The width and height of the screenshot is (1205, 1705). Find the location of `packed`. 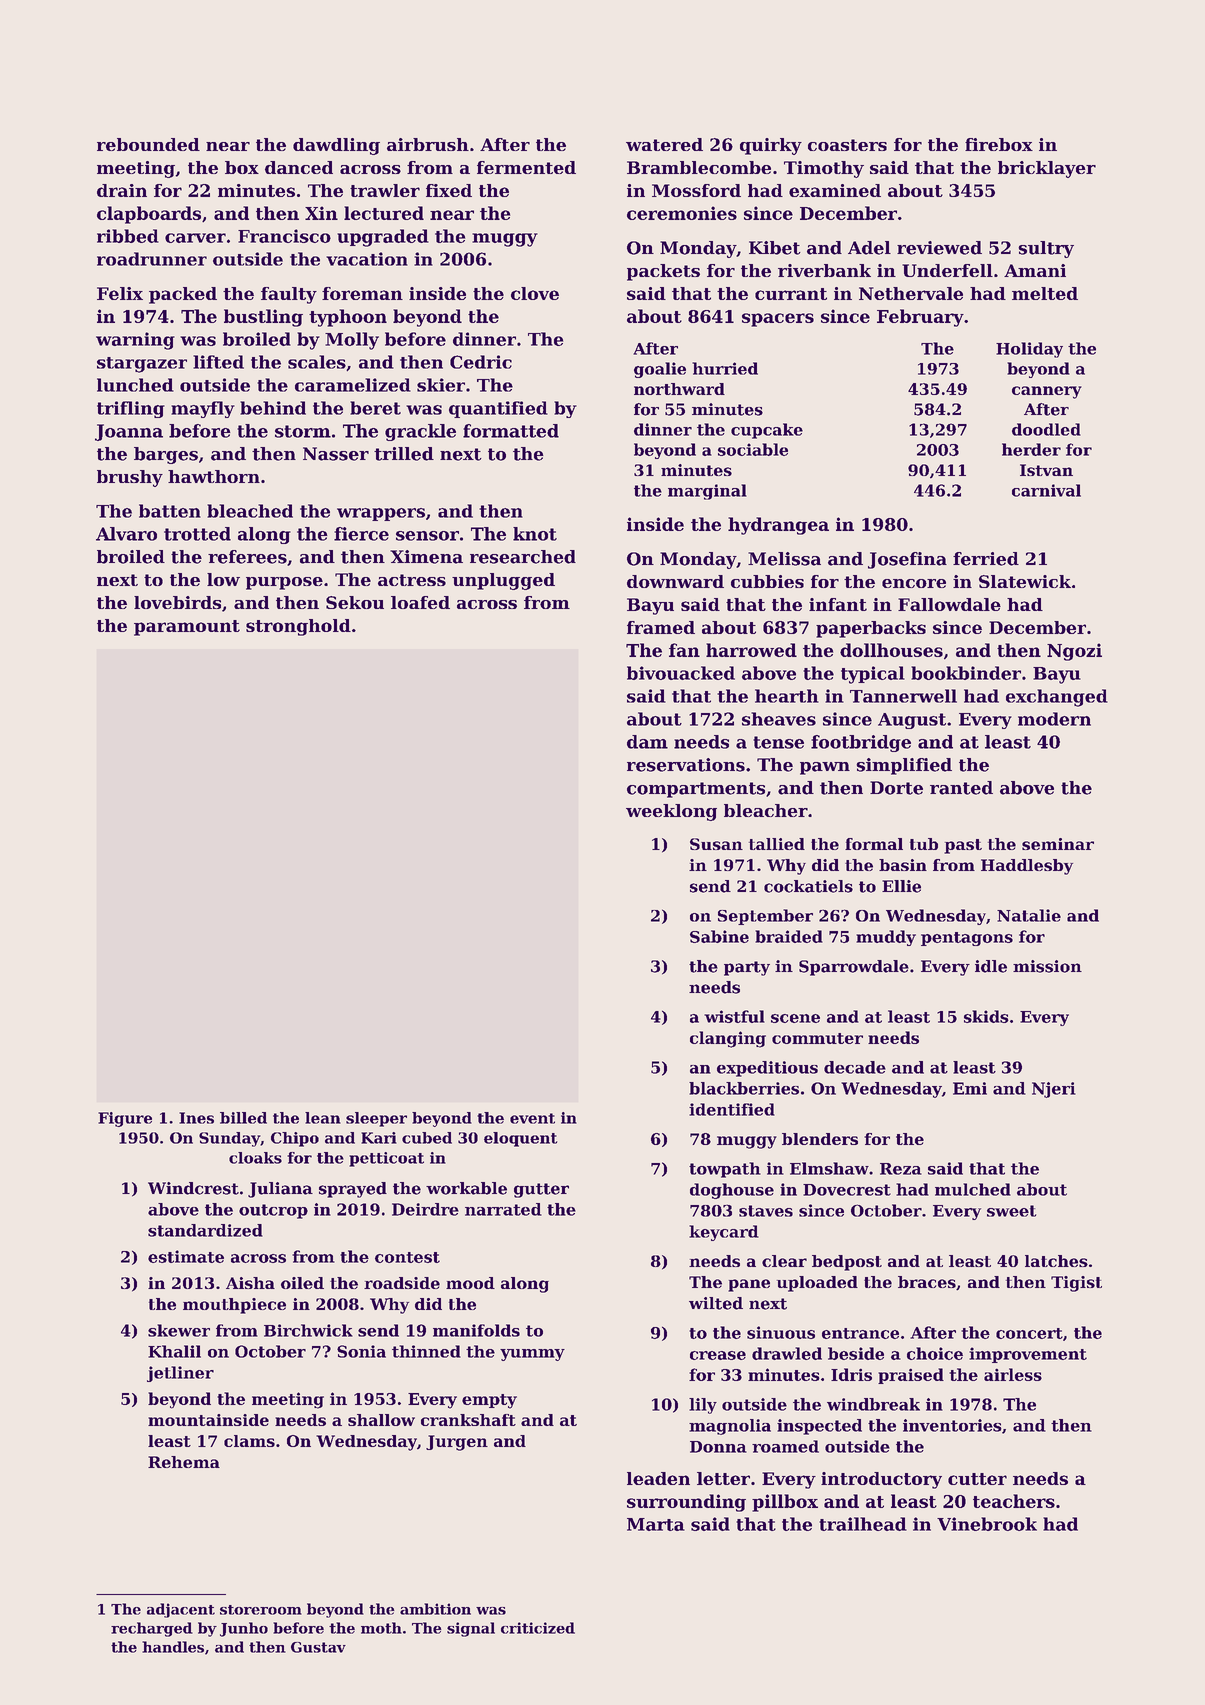

packed is located at coordinates (183, 295).
